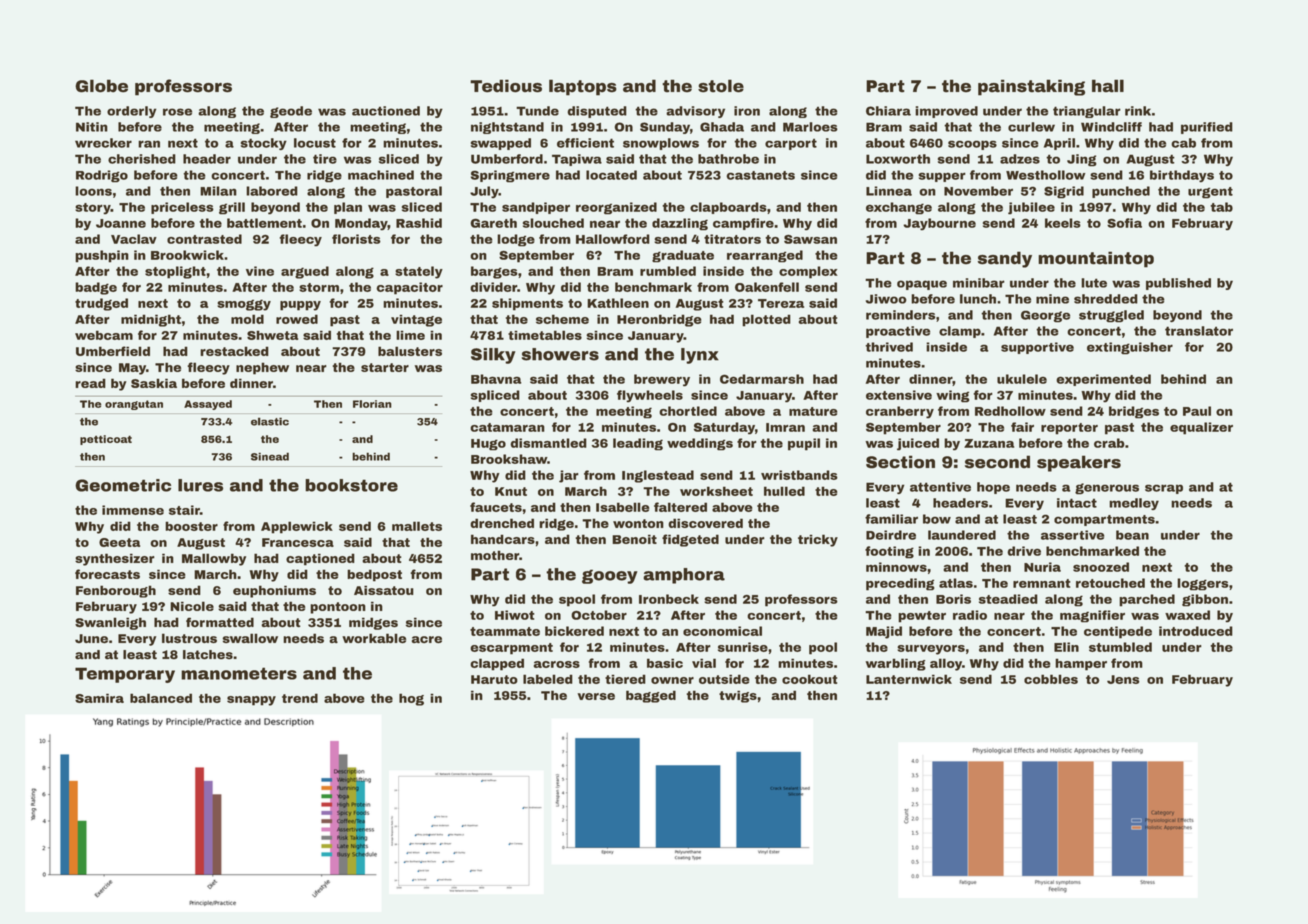 This screenshot has height=924, width=1308. I want to click on catamaran, so click(507, 427).
